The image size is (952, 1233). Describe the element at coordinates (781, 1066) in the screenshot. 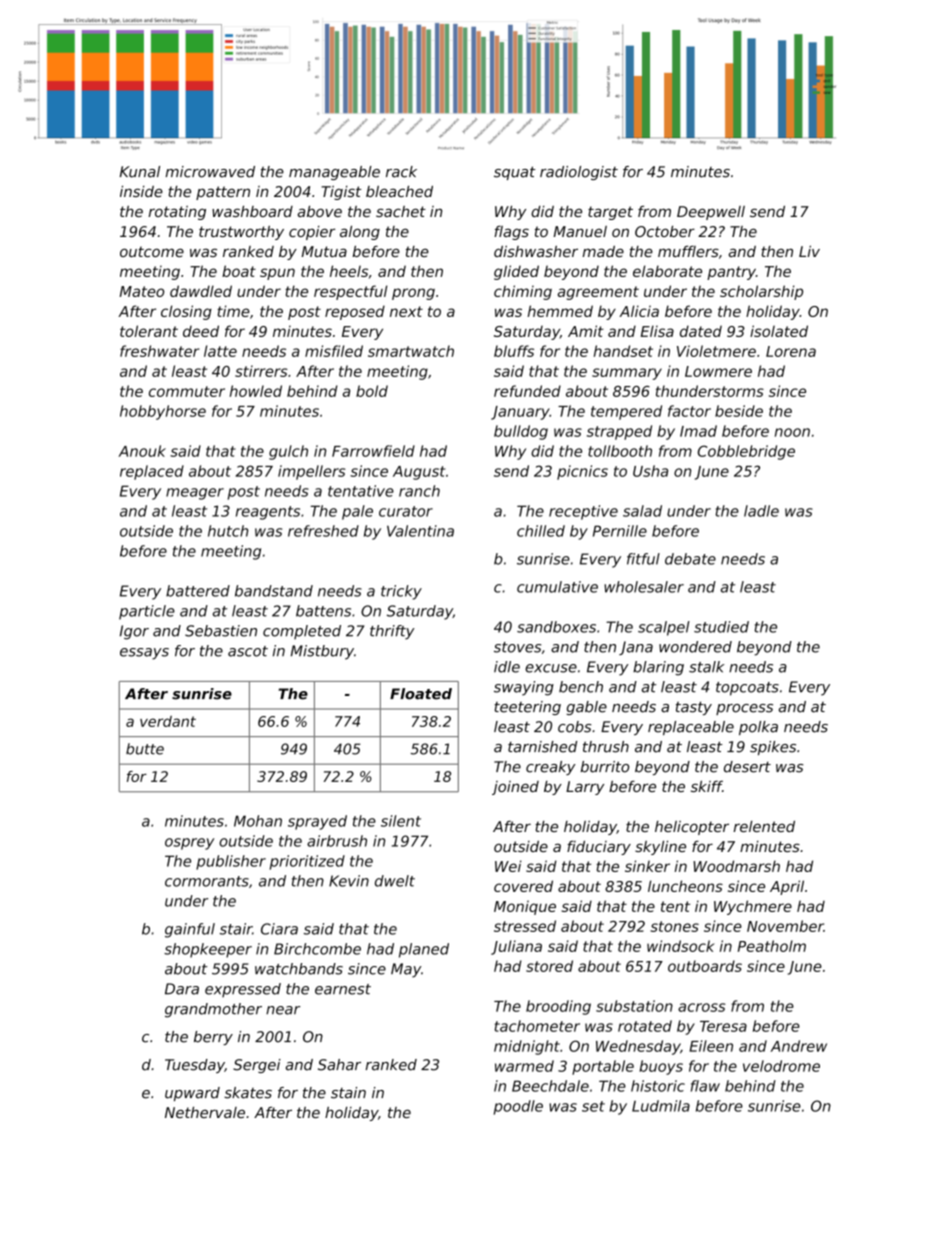

I see `velodrome` at that location.
